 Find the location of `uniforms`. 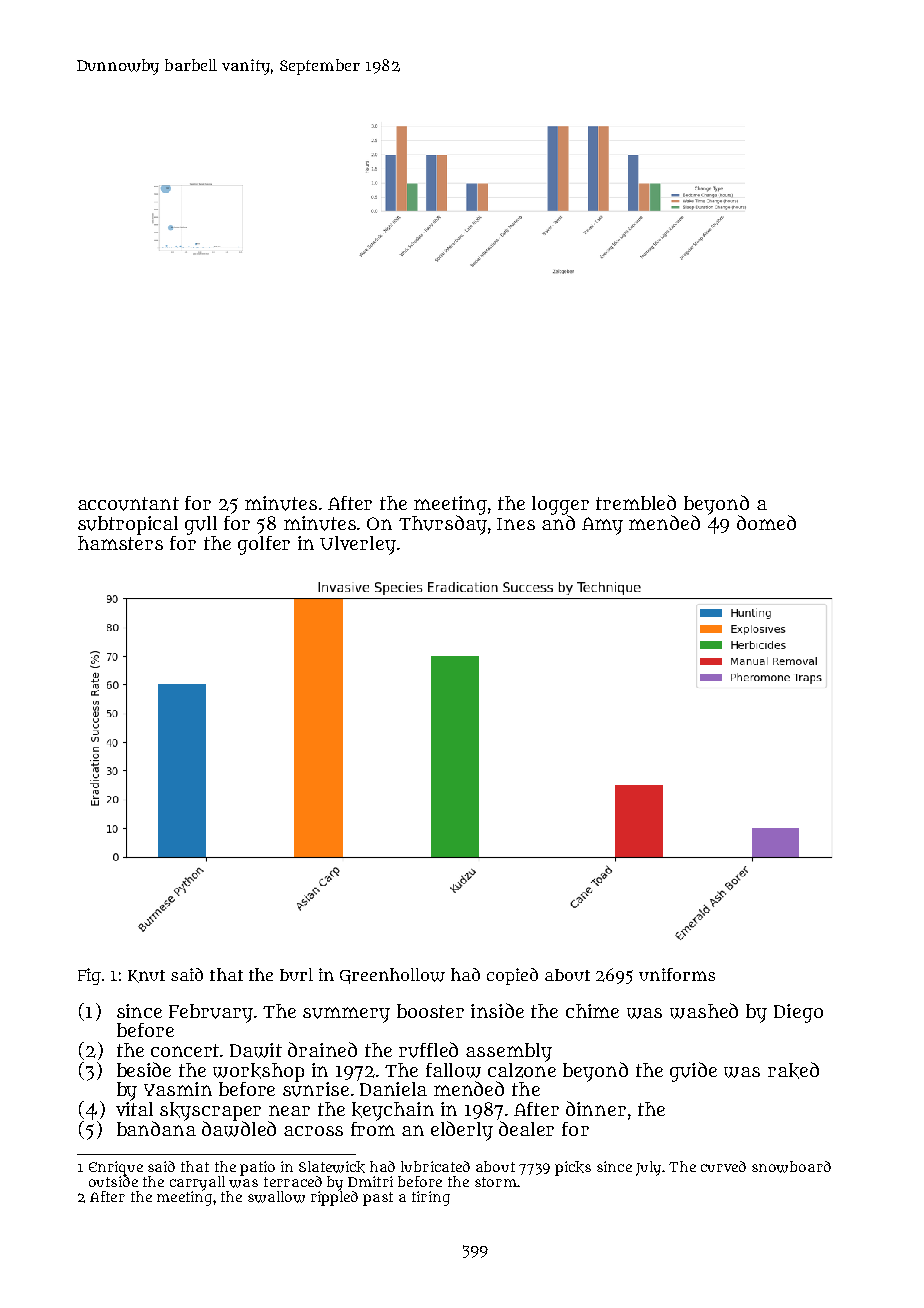

uniforms is located at coordinates (677, 974).
